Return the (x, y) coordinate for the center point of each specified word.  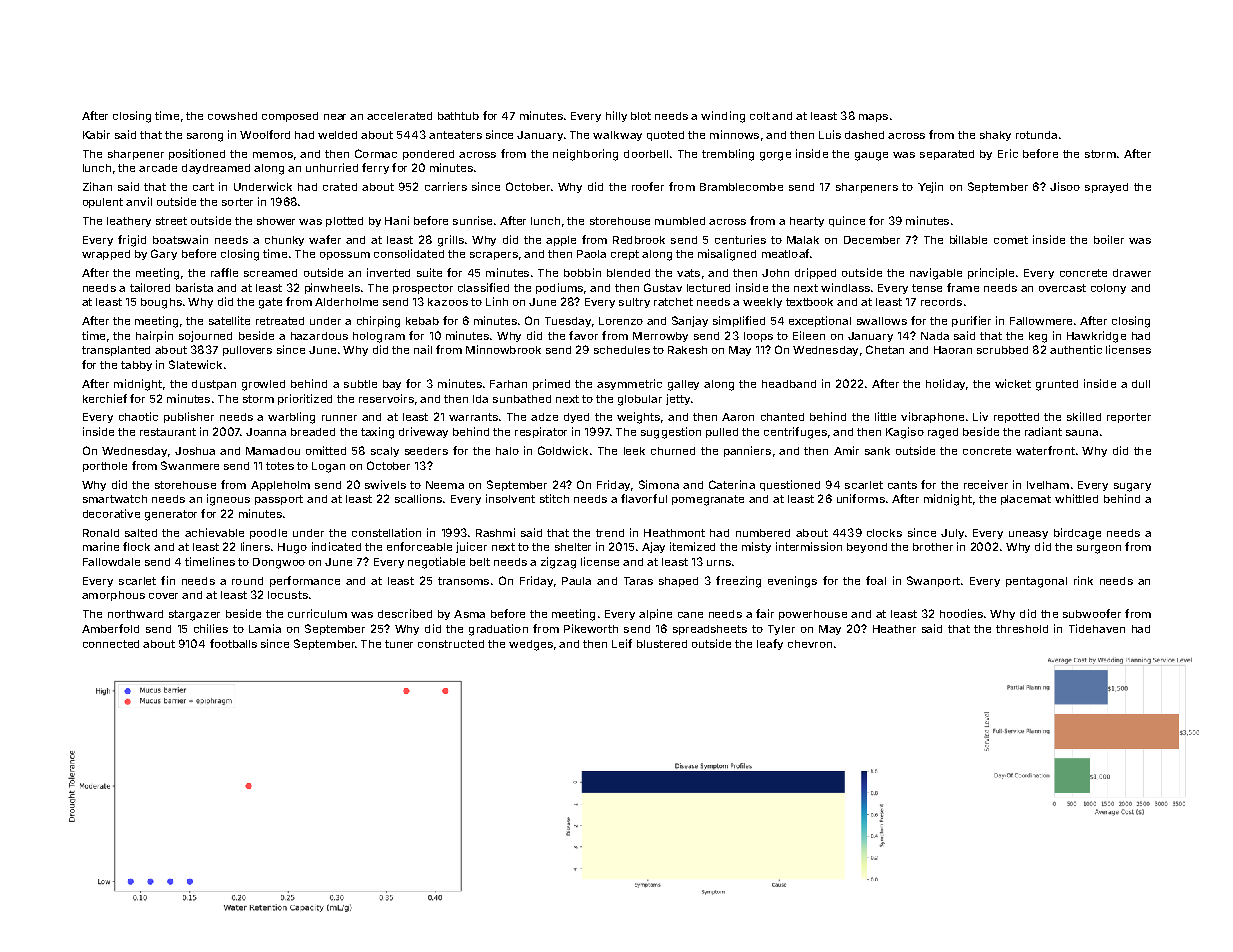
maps (873, 118)
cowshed (232, 116)
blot (641, 116)
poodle (268, 534)
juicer (471, 547)
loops (758, 337)
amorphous (113, 596)
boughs (161, 303)
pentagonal (1036, 582)
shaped (678, 582)
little (885, 416)
